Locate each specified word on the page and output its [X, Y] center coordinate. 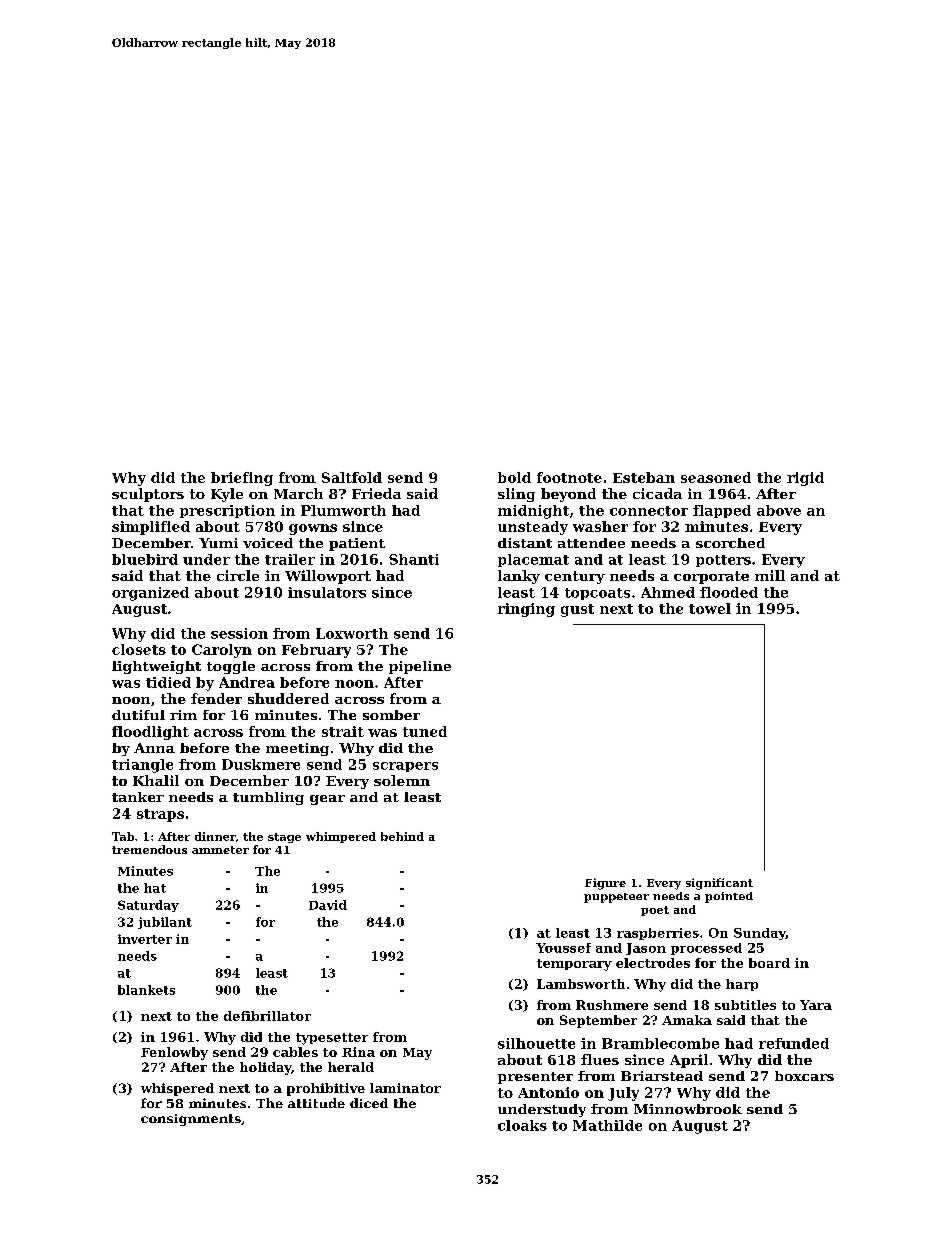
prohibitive [326, 1089]
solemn [402, 780]
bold [514, 477]
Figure [605, 884]
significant [719, 884]
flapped [722, 511]
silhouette [536, 1043]
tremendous [149, 849]
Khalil [156, 780]
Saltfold [352, 477]
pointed [729, 897]
